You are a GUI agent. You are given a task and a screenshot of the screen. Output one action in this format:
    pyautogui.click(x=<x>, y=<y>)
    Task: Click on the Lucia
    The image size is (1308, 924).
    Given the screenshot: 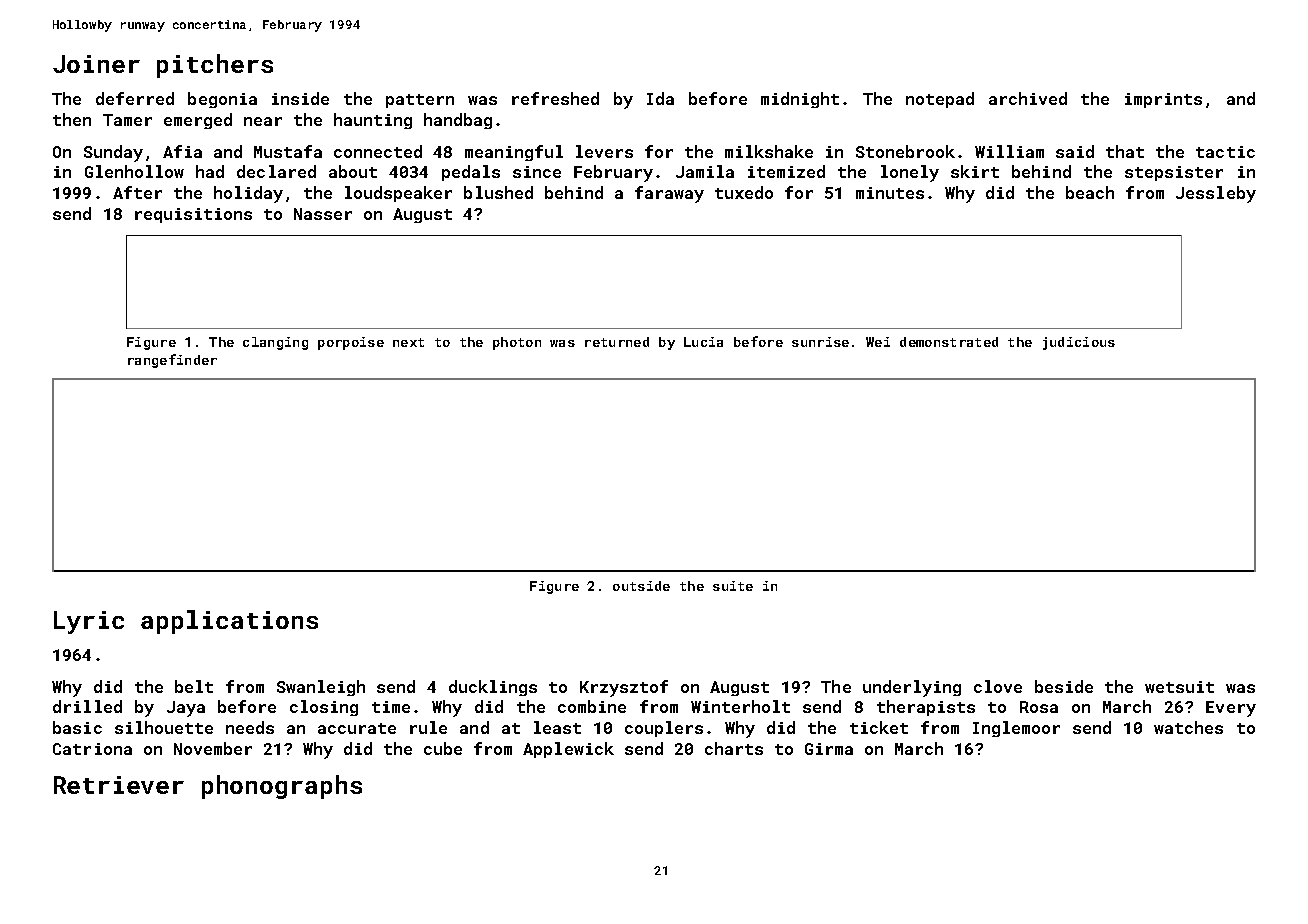 What is the action you would take?
    pyautogui.click(x=703, y=342)
